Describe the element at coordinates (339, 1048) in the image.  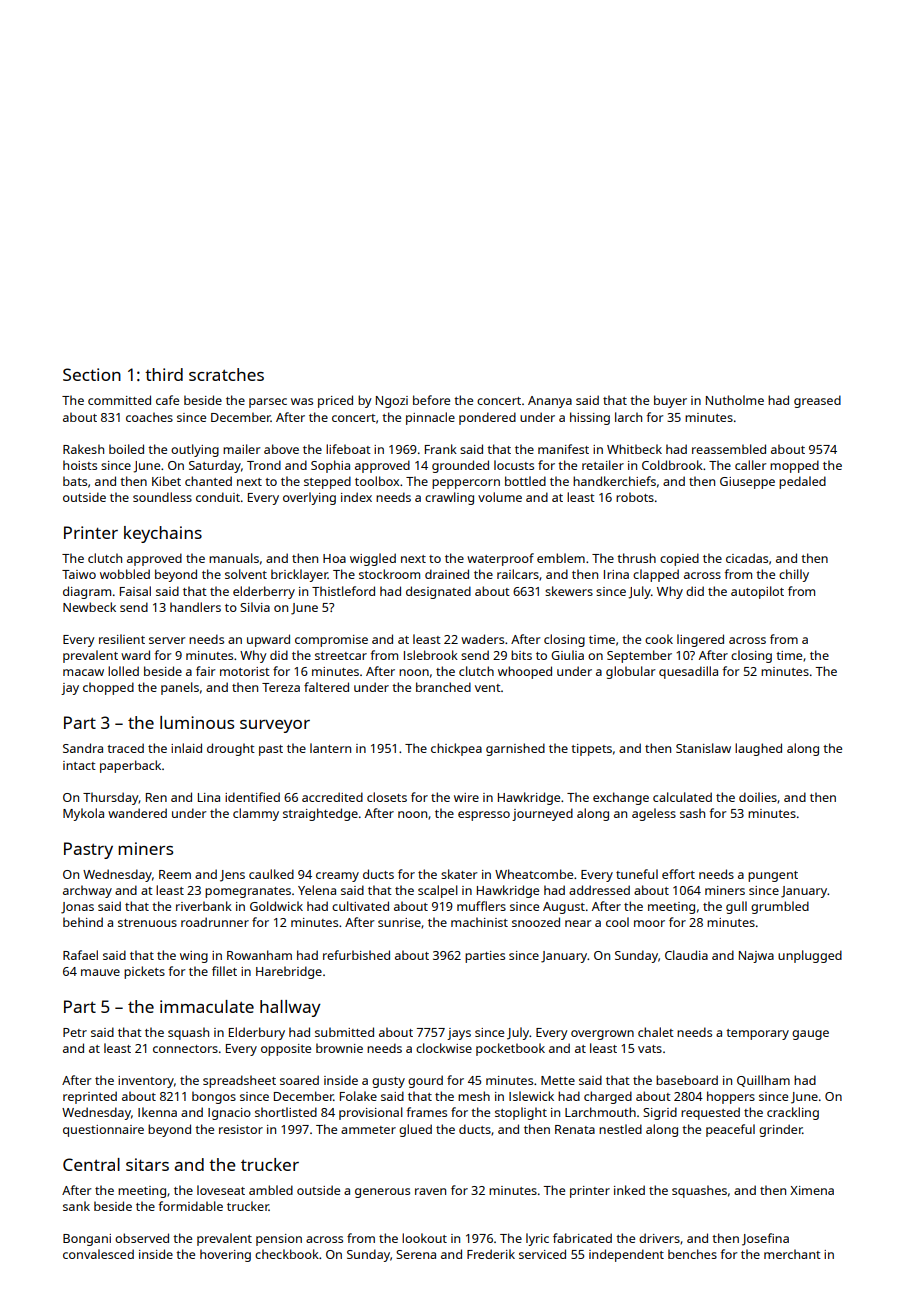
I see `brownie` at that location.
